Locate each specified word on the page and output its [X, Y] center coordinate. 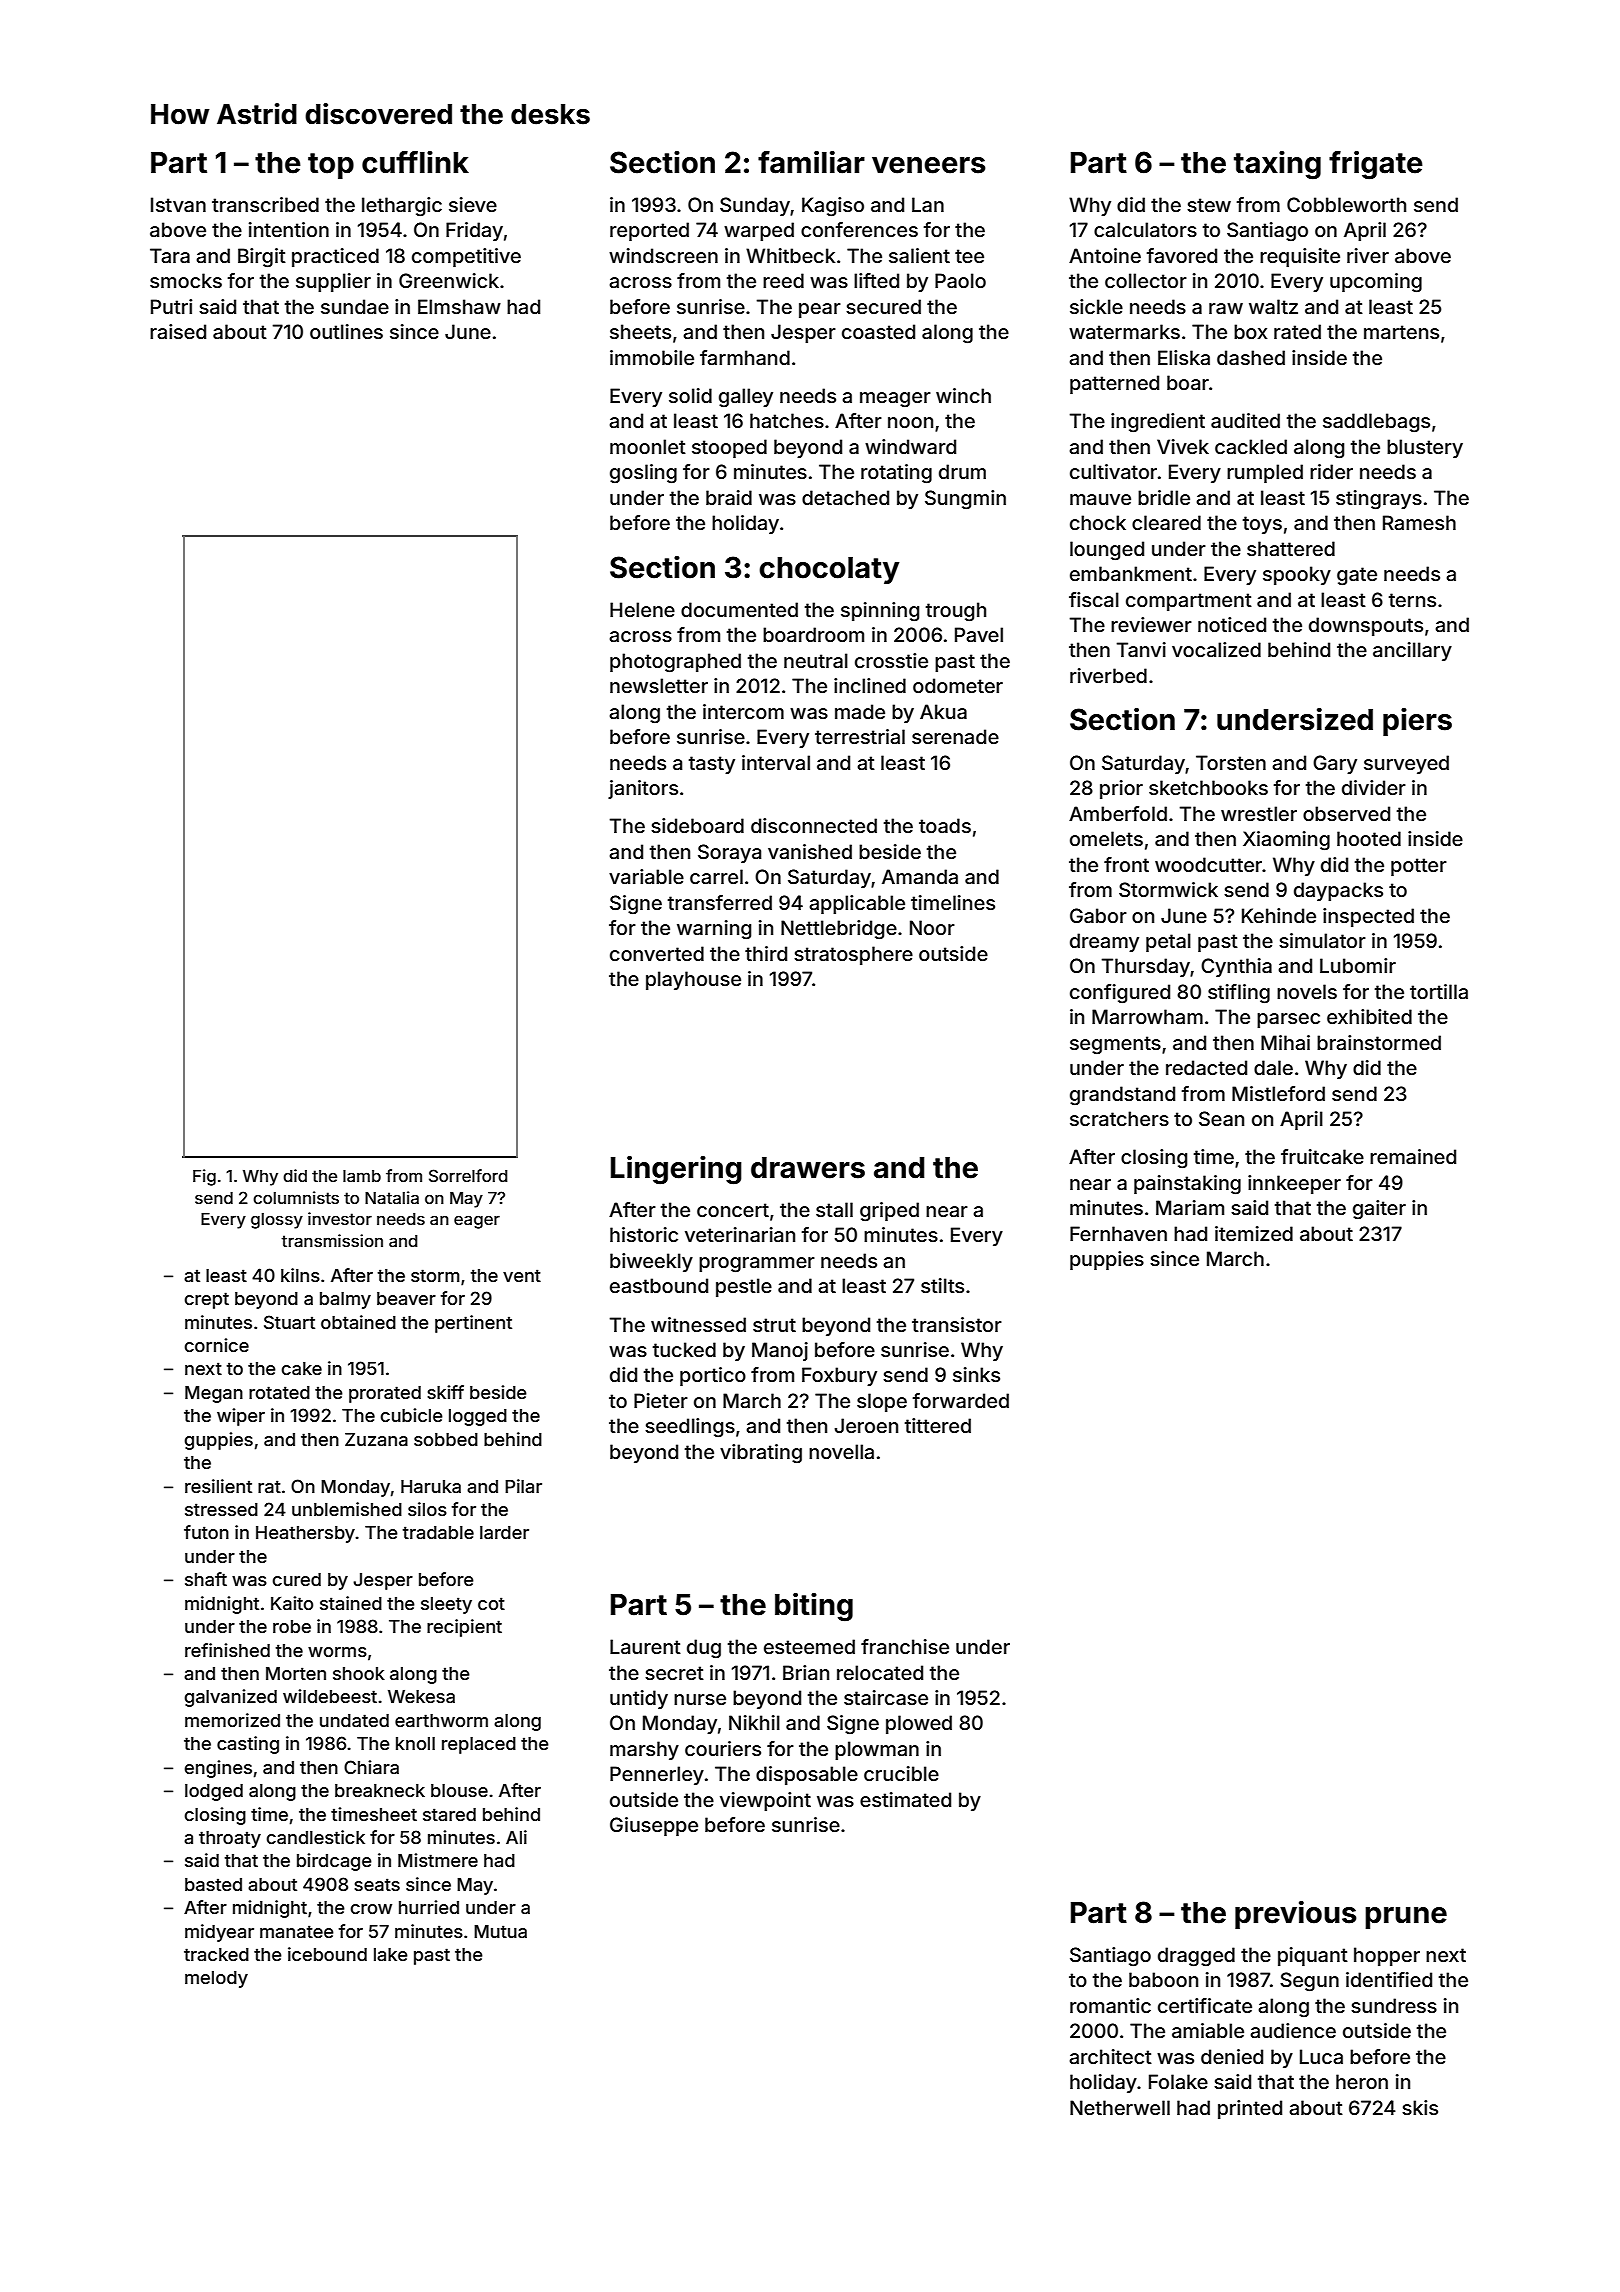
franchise [905, 1646]
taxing [1277, 165]
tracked [216, 1954]
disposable [807, 1775]
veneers [929, 165]
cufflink [415, 162]
